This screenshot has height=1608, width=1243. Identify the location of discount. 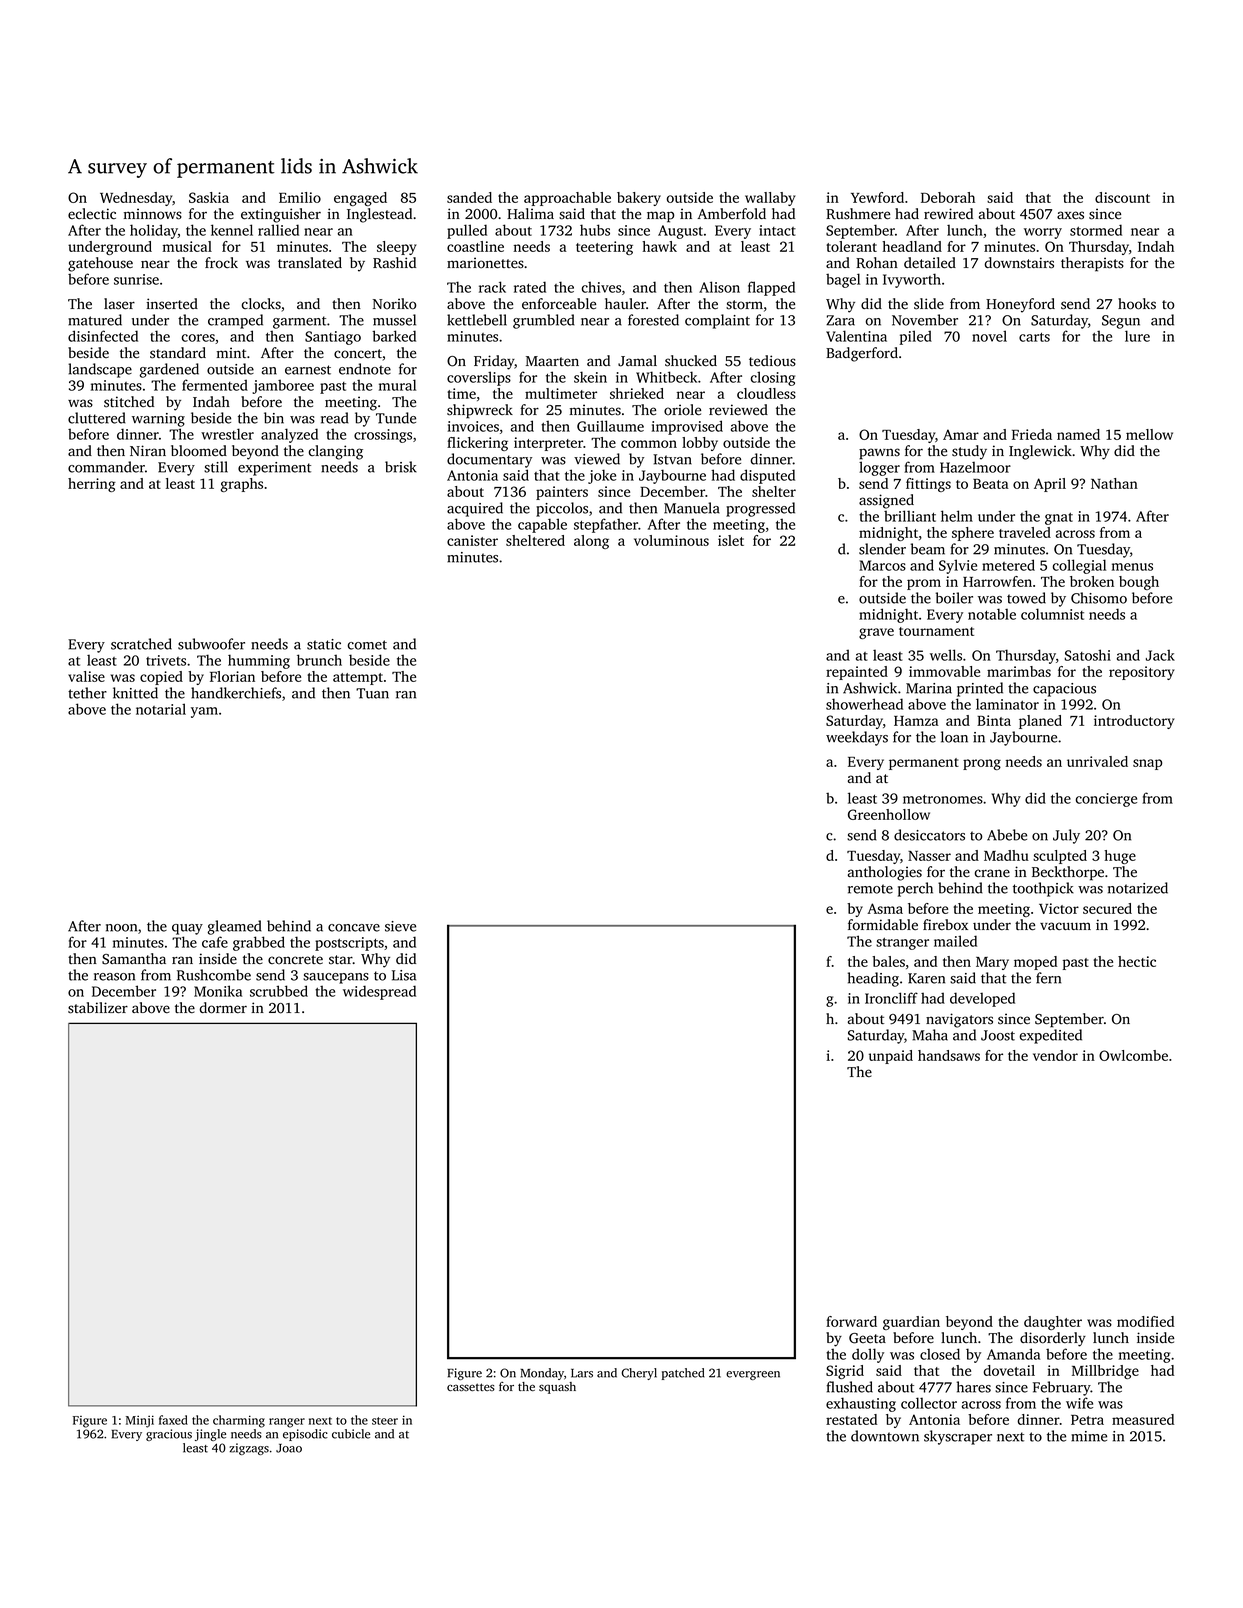
(1122, 197).
